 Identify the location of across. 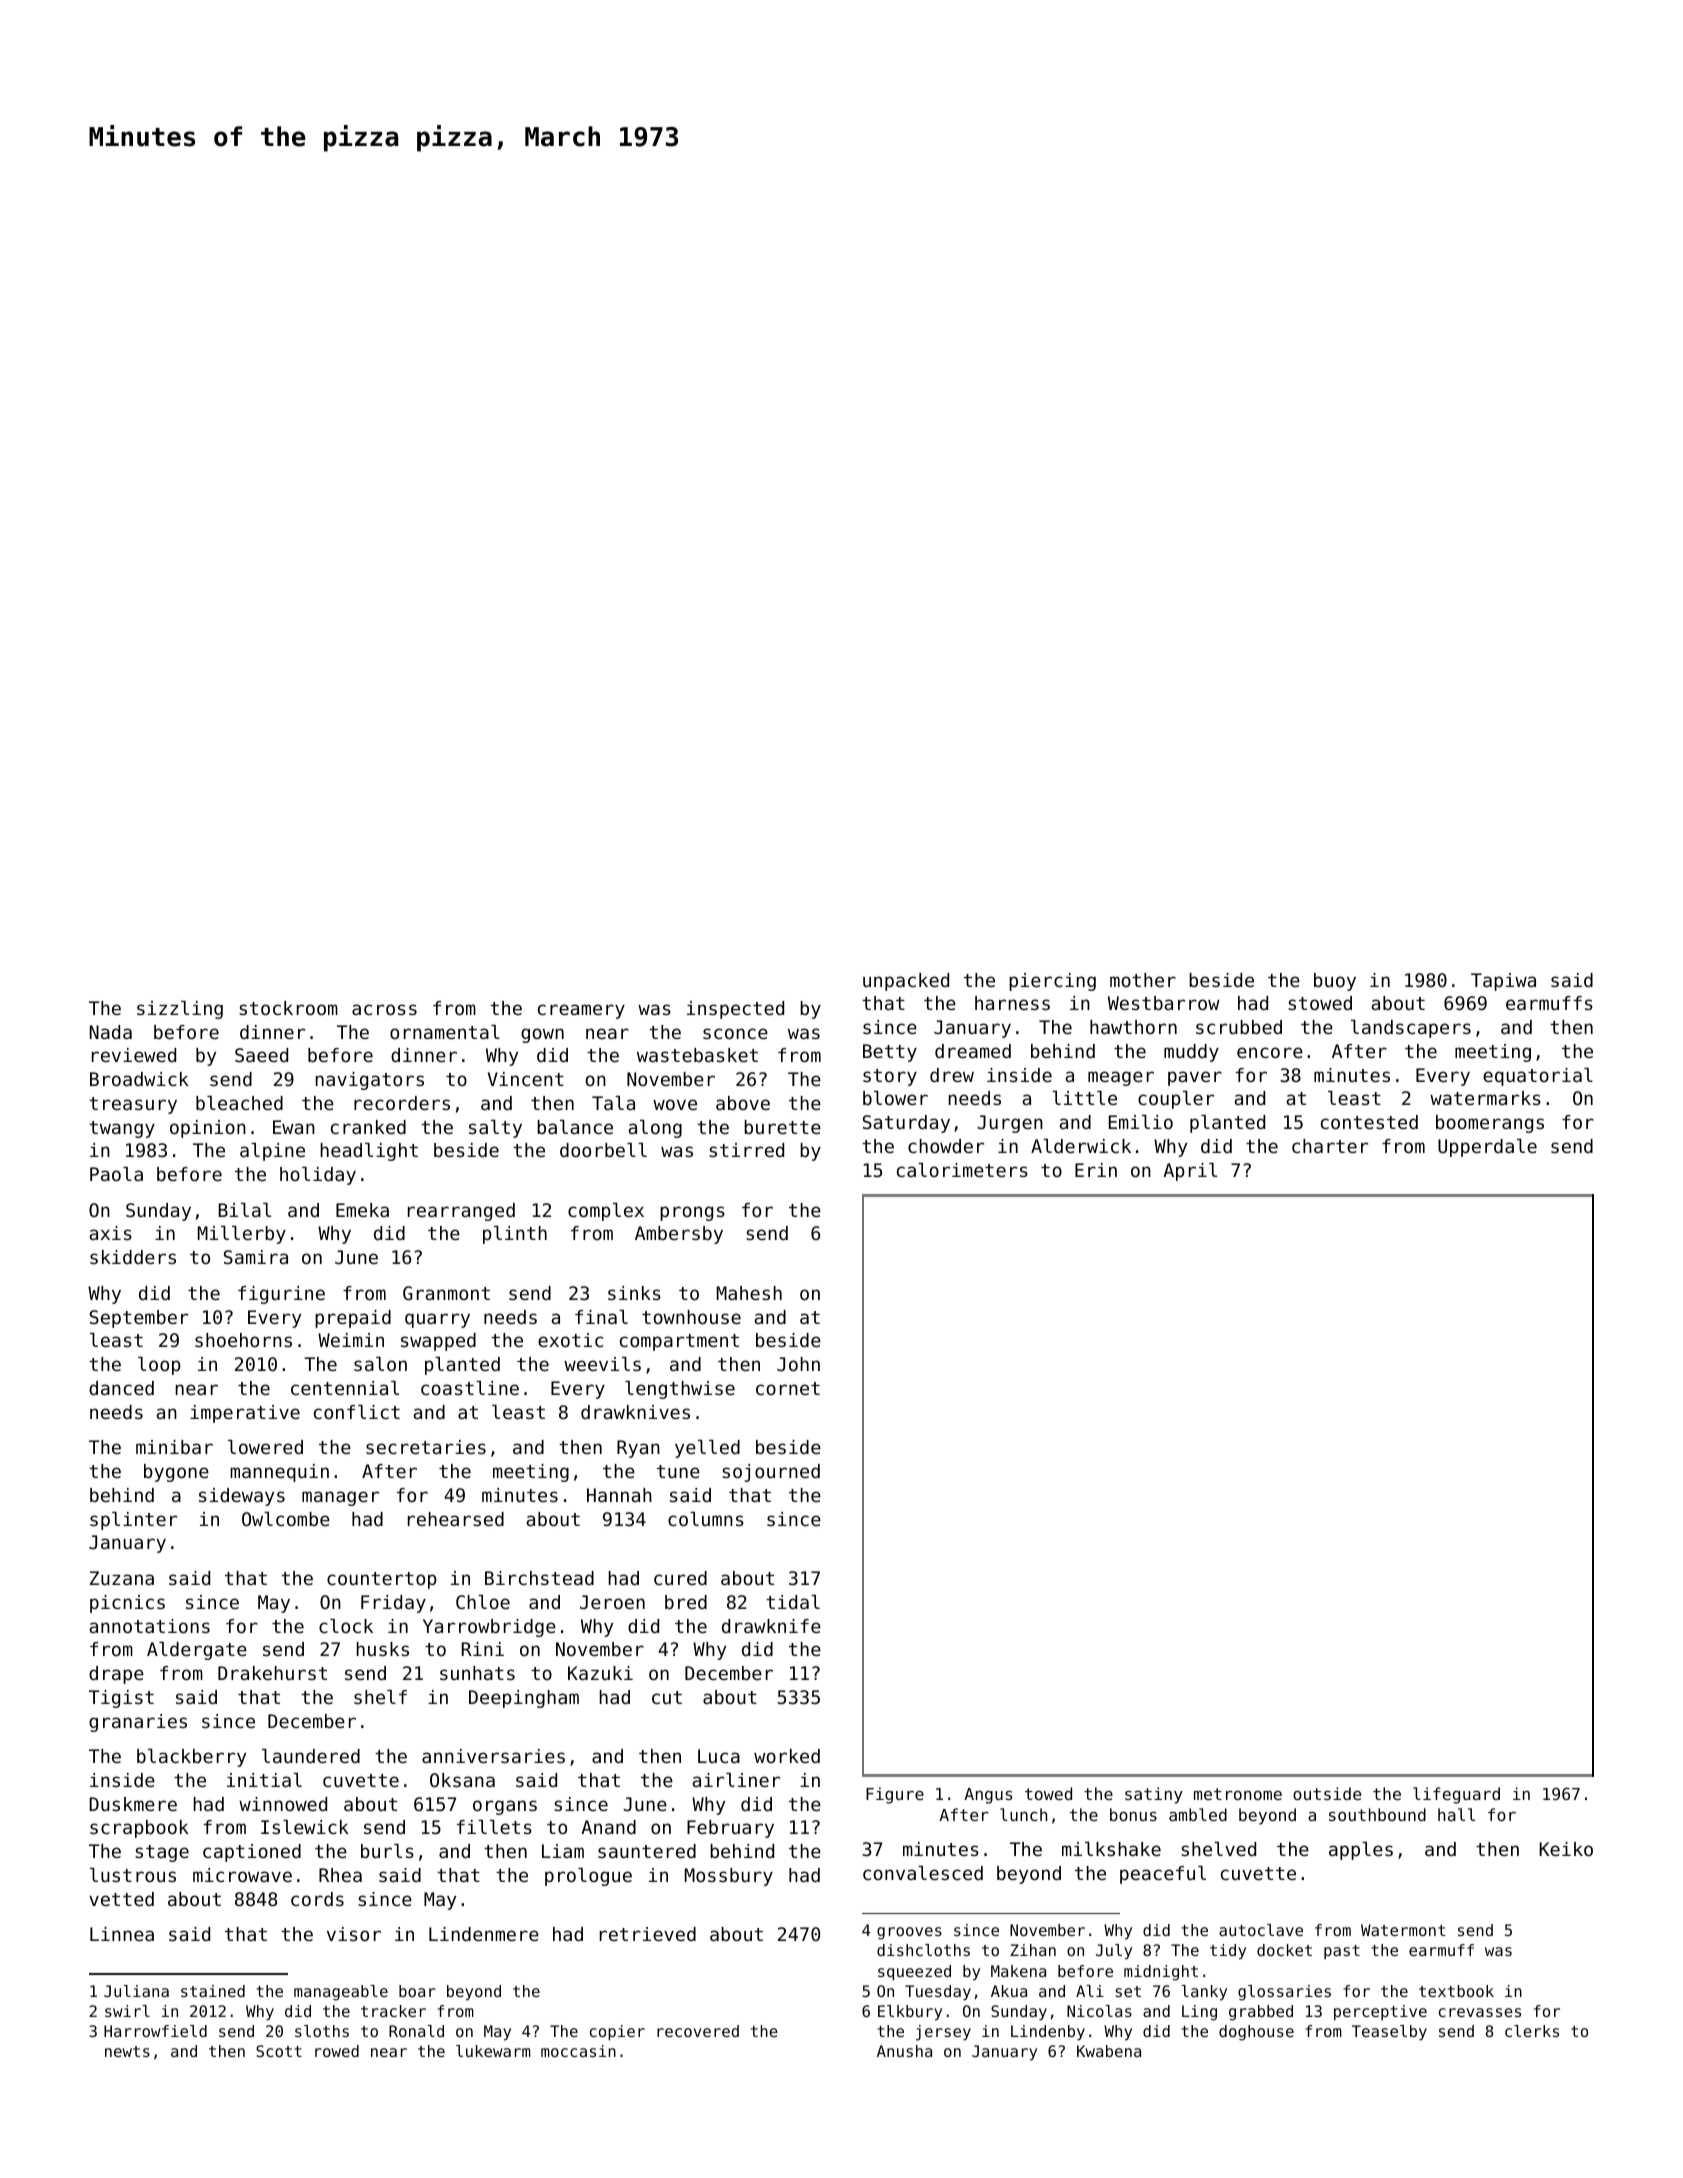
(384, 1009).
